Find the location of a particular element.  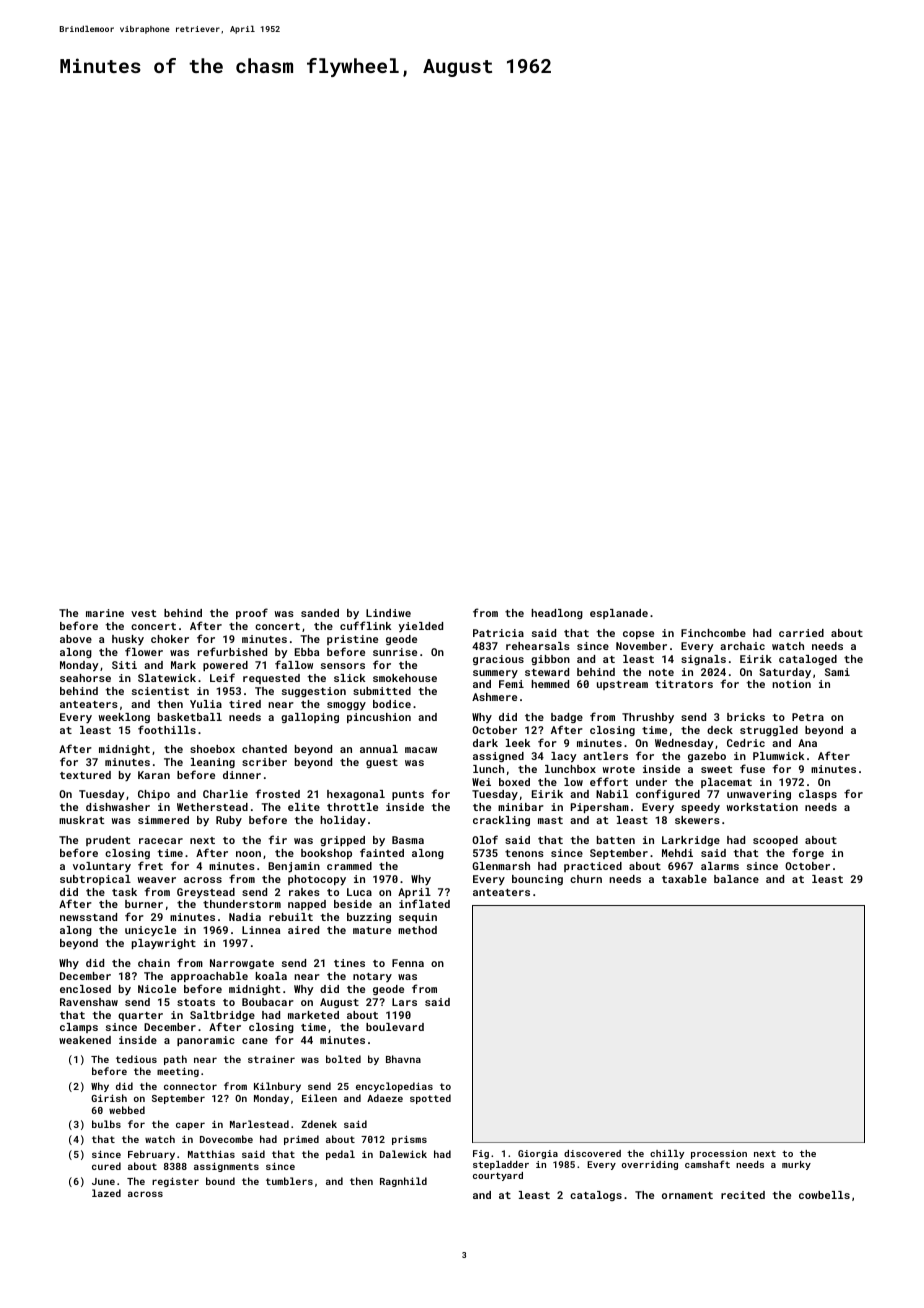

catalogs is located at coordinates (596, 1196).
